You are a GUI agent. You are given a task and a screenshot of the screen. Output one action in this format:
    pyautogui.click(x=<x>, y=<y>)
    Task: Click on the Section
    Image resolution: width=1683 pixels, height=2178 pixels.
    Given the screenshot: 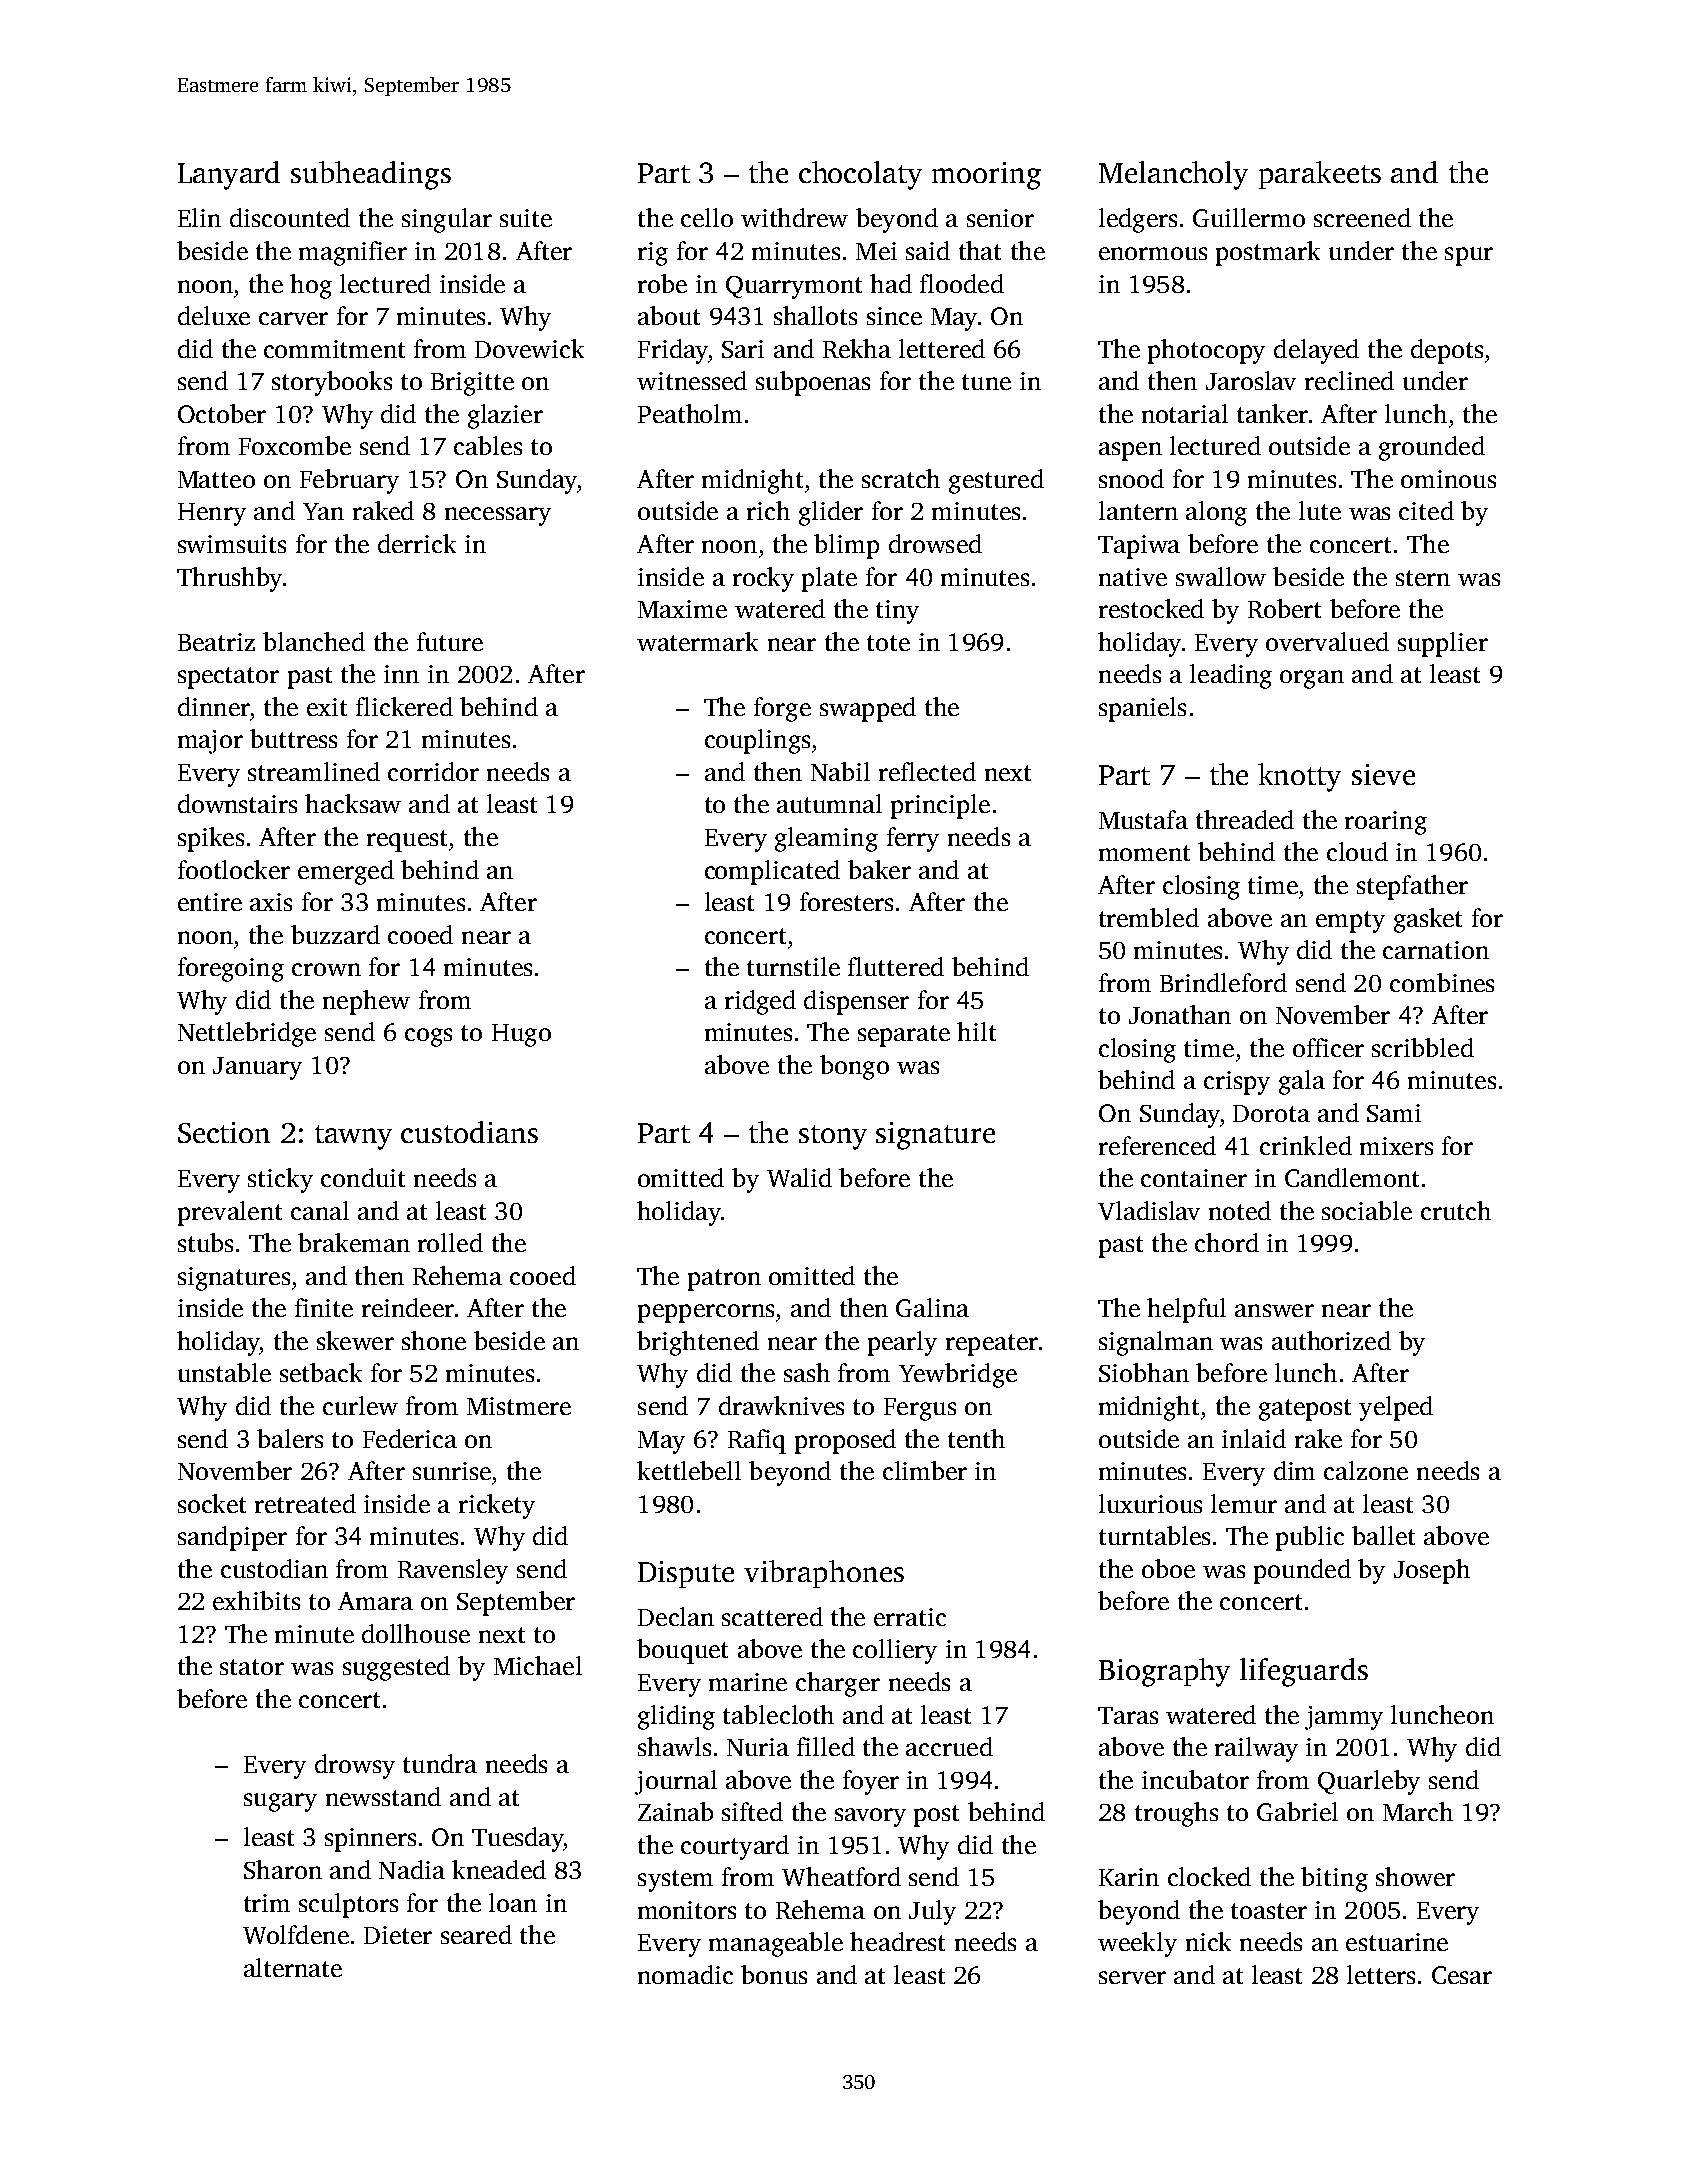 What is the action you would take?
    pyautogui.click(x=224, y=1132)
